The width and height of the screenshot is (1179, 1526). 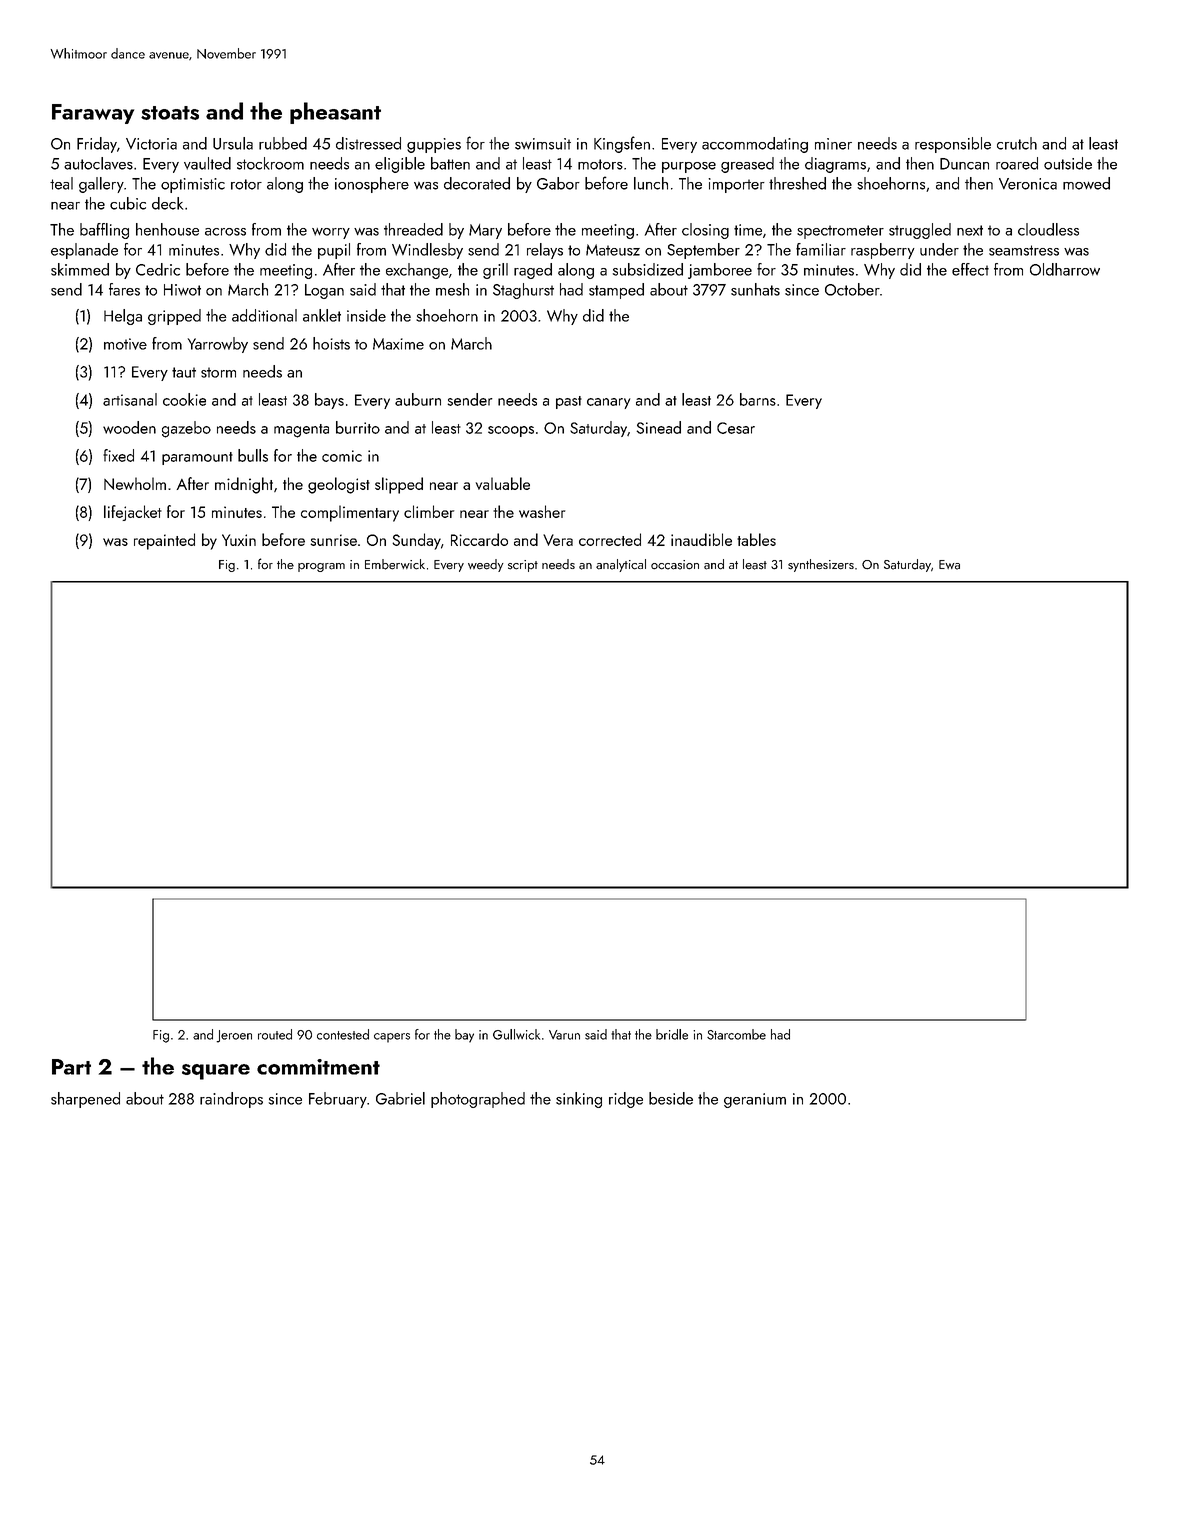 What do you see at coordinates (164, 541) in the screenshot?
I see `repainted` at bounding box center [164, 541].
